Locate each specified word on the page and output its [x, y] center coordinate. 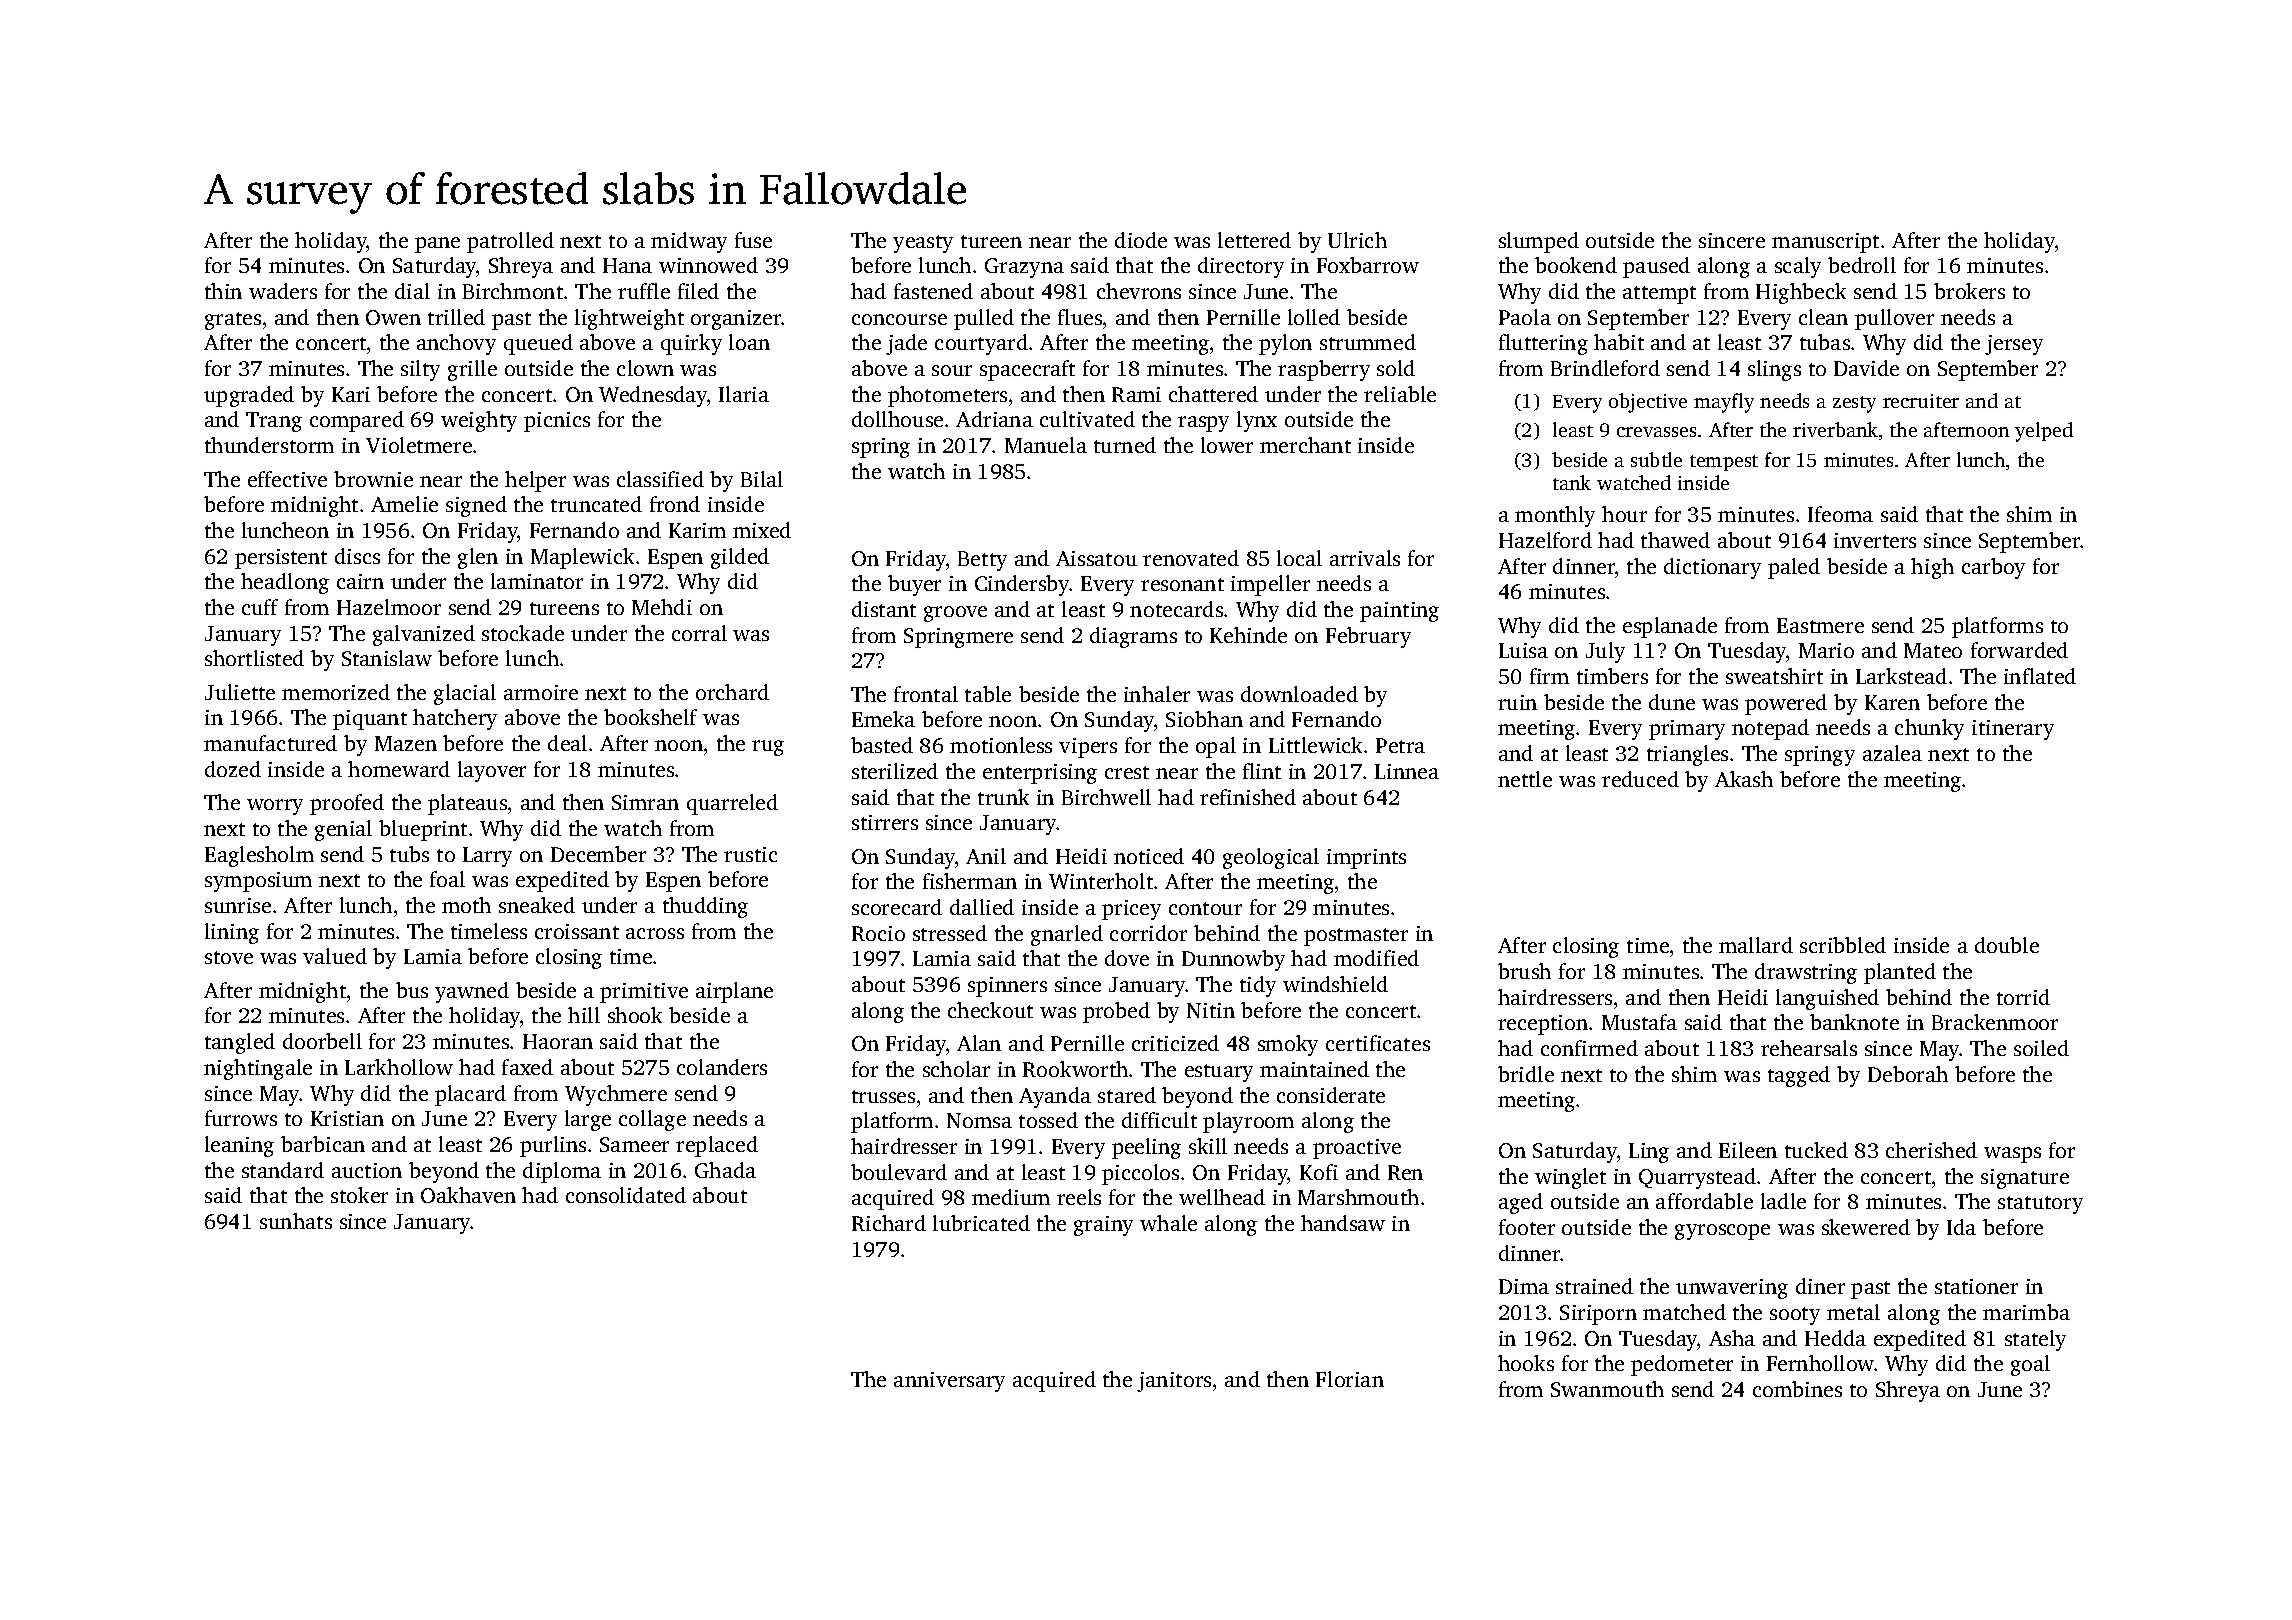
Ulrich [1357, 240]
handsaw [1343, 1223]
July [1605, 652]
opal [1216, 747]
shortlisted [254, 658]
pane [437, 245]
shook [635, 1015]
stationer [1976, 1286]
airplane [734, 992]
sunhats [296, 1221]
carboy [1993, 568]
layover [492, 771]
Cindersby [1022, 585]
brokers [1969, 291]
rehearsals [1809, 1048]
